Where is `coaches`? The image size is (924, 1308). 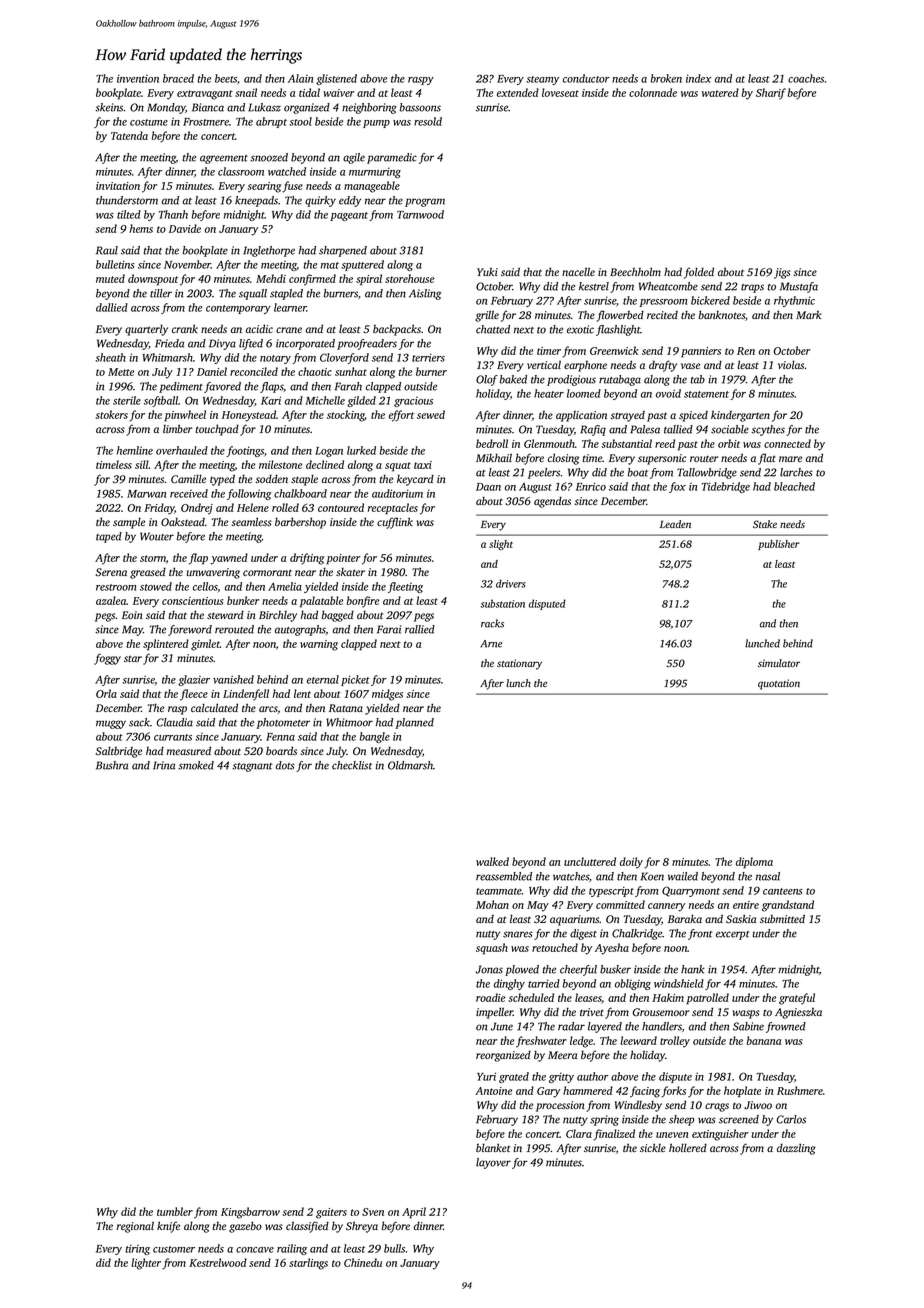 coaches is located at coordinates (806, 78).
